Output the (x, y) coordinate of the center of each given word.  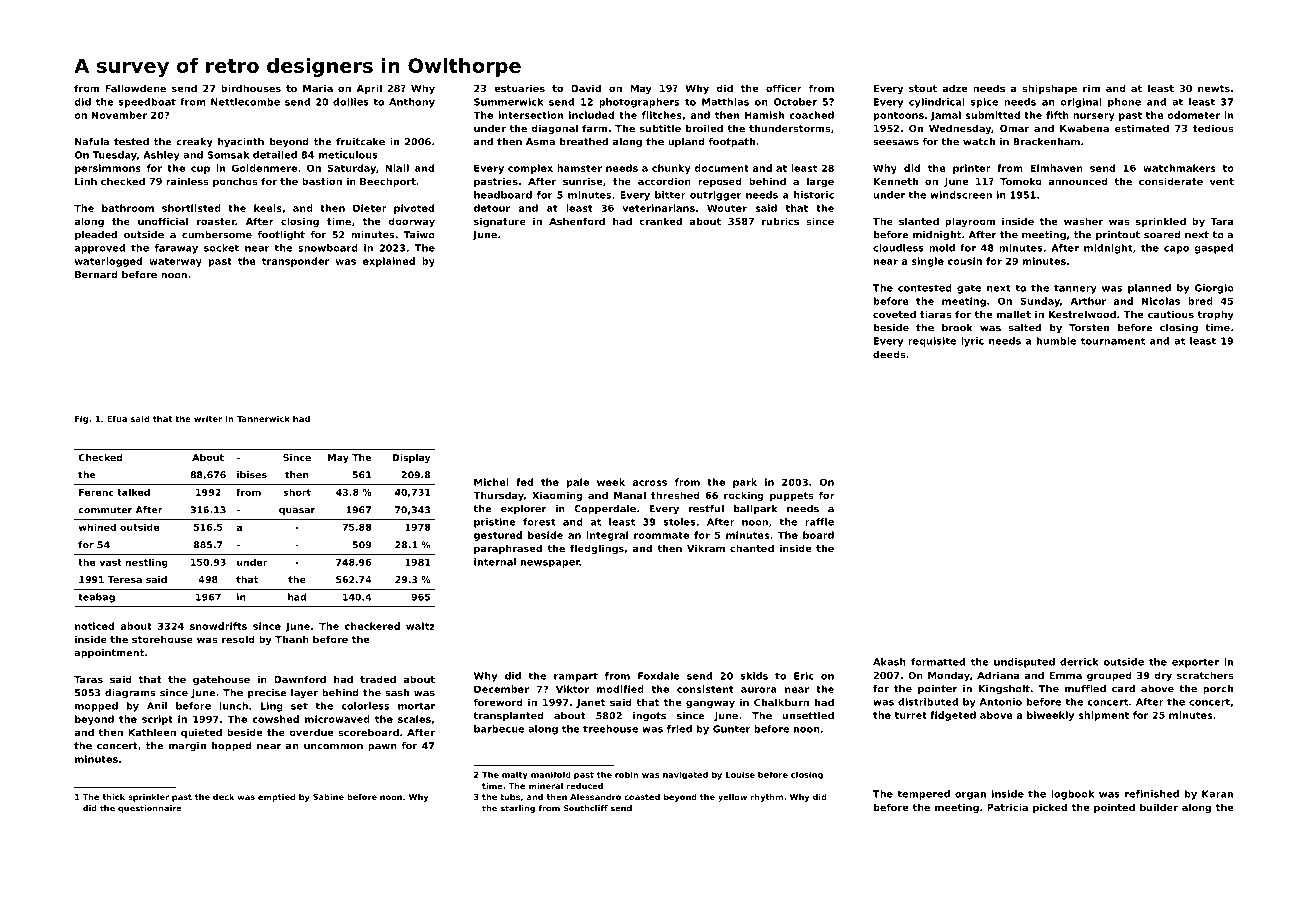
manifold (551, 774)
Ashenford (577, 221)
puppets (792, 496)
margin (187, 747)
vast (110, 562)
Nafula (92, 142)
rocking (744, 496)
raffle (819, 522)
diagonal (554, 129)
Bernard (96, 275)
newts (1214, 88)
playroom (970, 222)
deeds (889, 354)
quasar (297, 511)
